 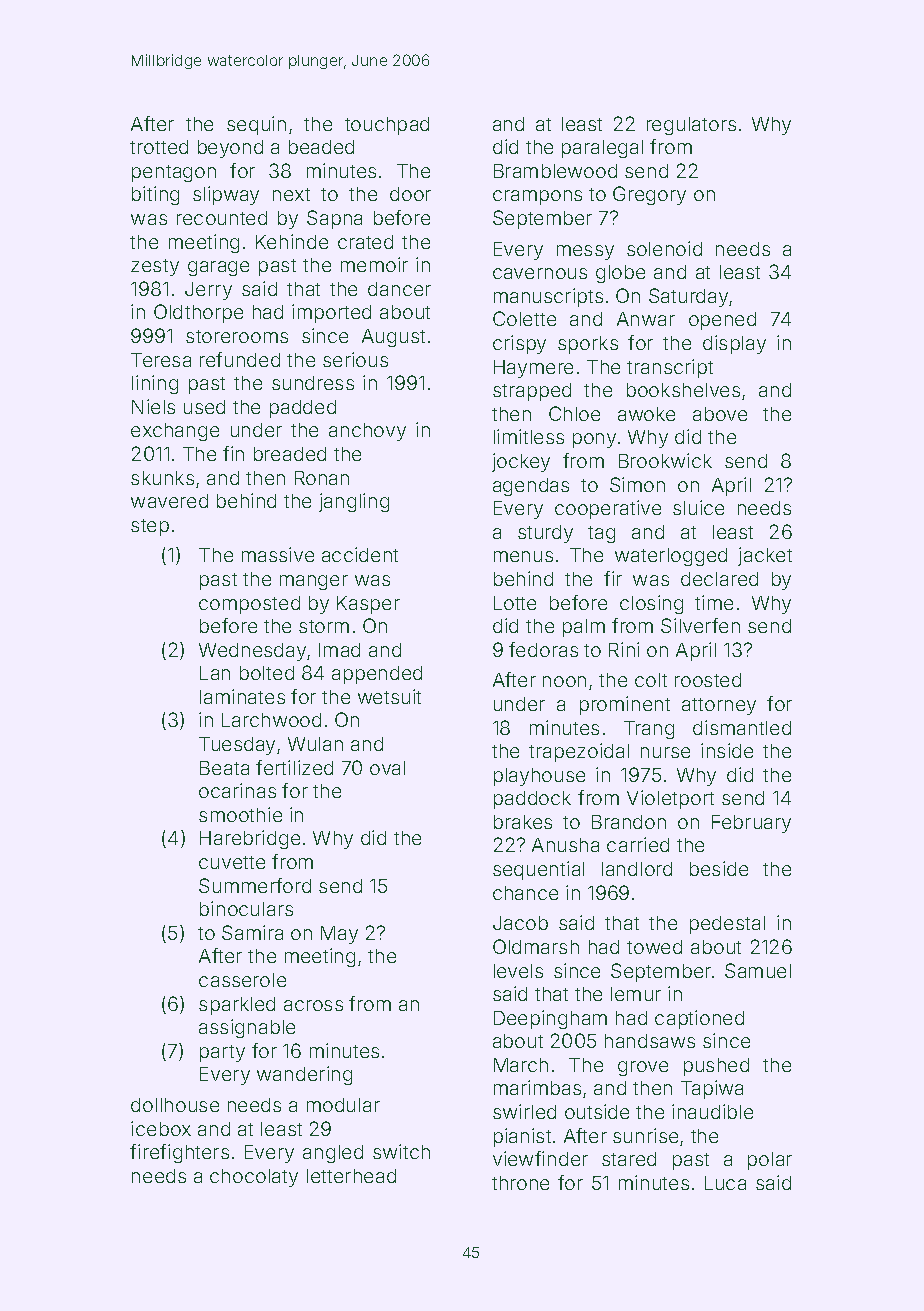 What do you see at coordinates (389, 696) in the screenshot?
I see `wetsuit` at bounding box center [389, 696].
